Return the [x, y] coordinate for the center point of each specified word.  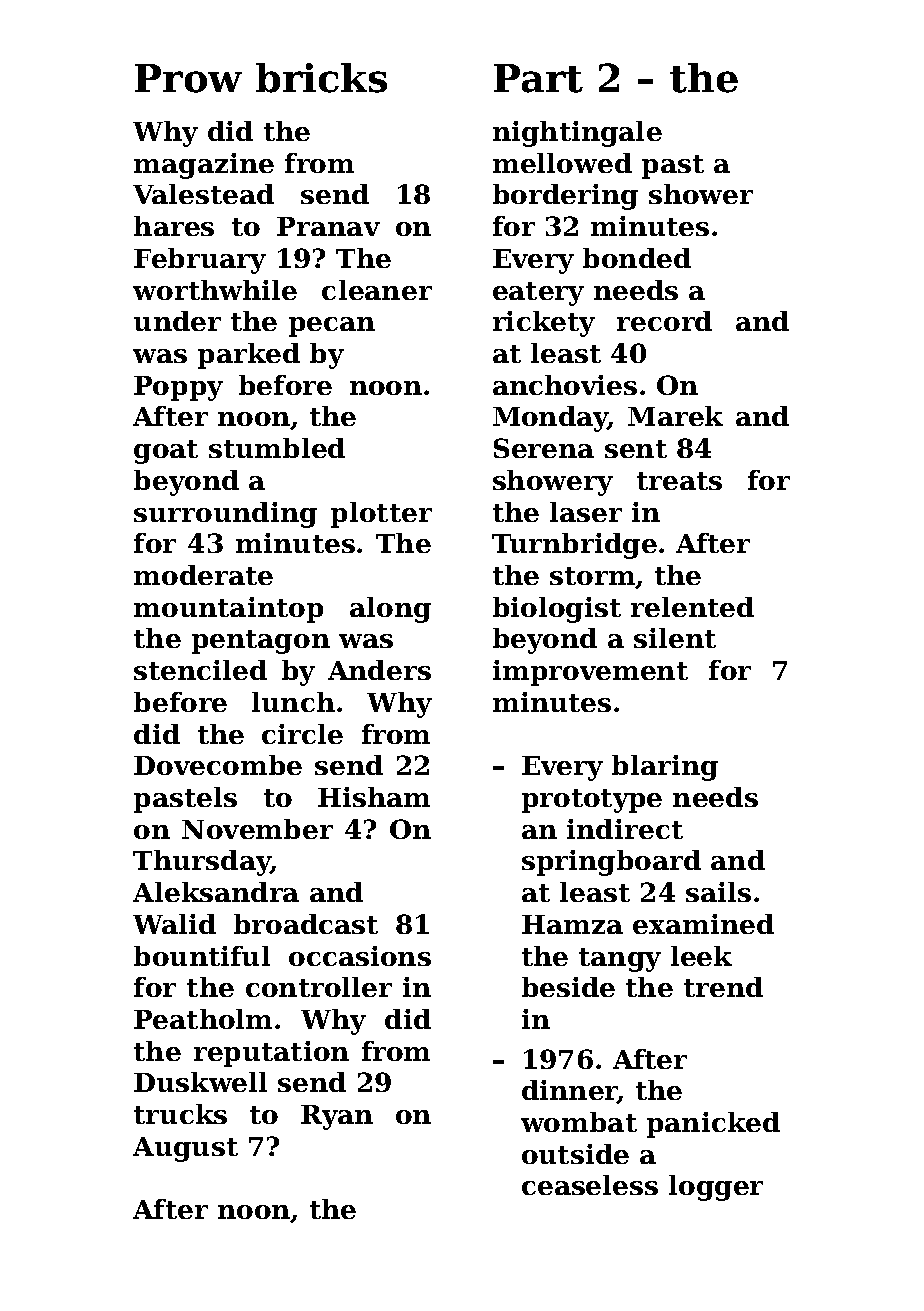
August [185, 1149]
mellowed [562, 163]
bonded [637, 258]
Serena [544, 448]
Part [538, 78]
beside [568, 987]
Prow [188, 78]
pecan [332, 327]
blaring [665, 768]
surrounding [225, 515]
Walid [174, 924]
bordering [565, 197]
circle [302, 734]
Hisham [374, 797]
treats [679, 481]
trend [723, 987]
